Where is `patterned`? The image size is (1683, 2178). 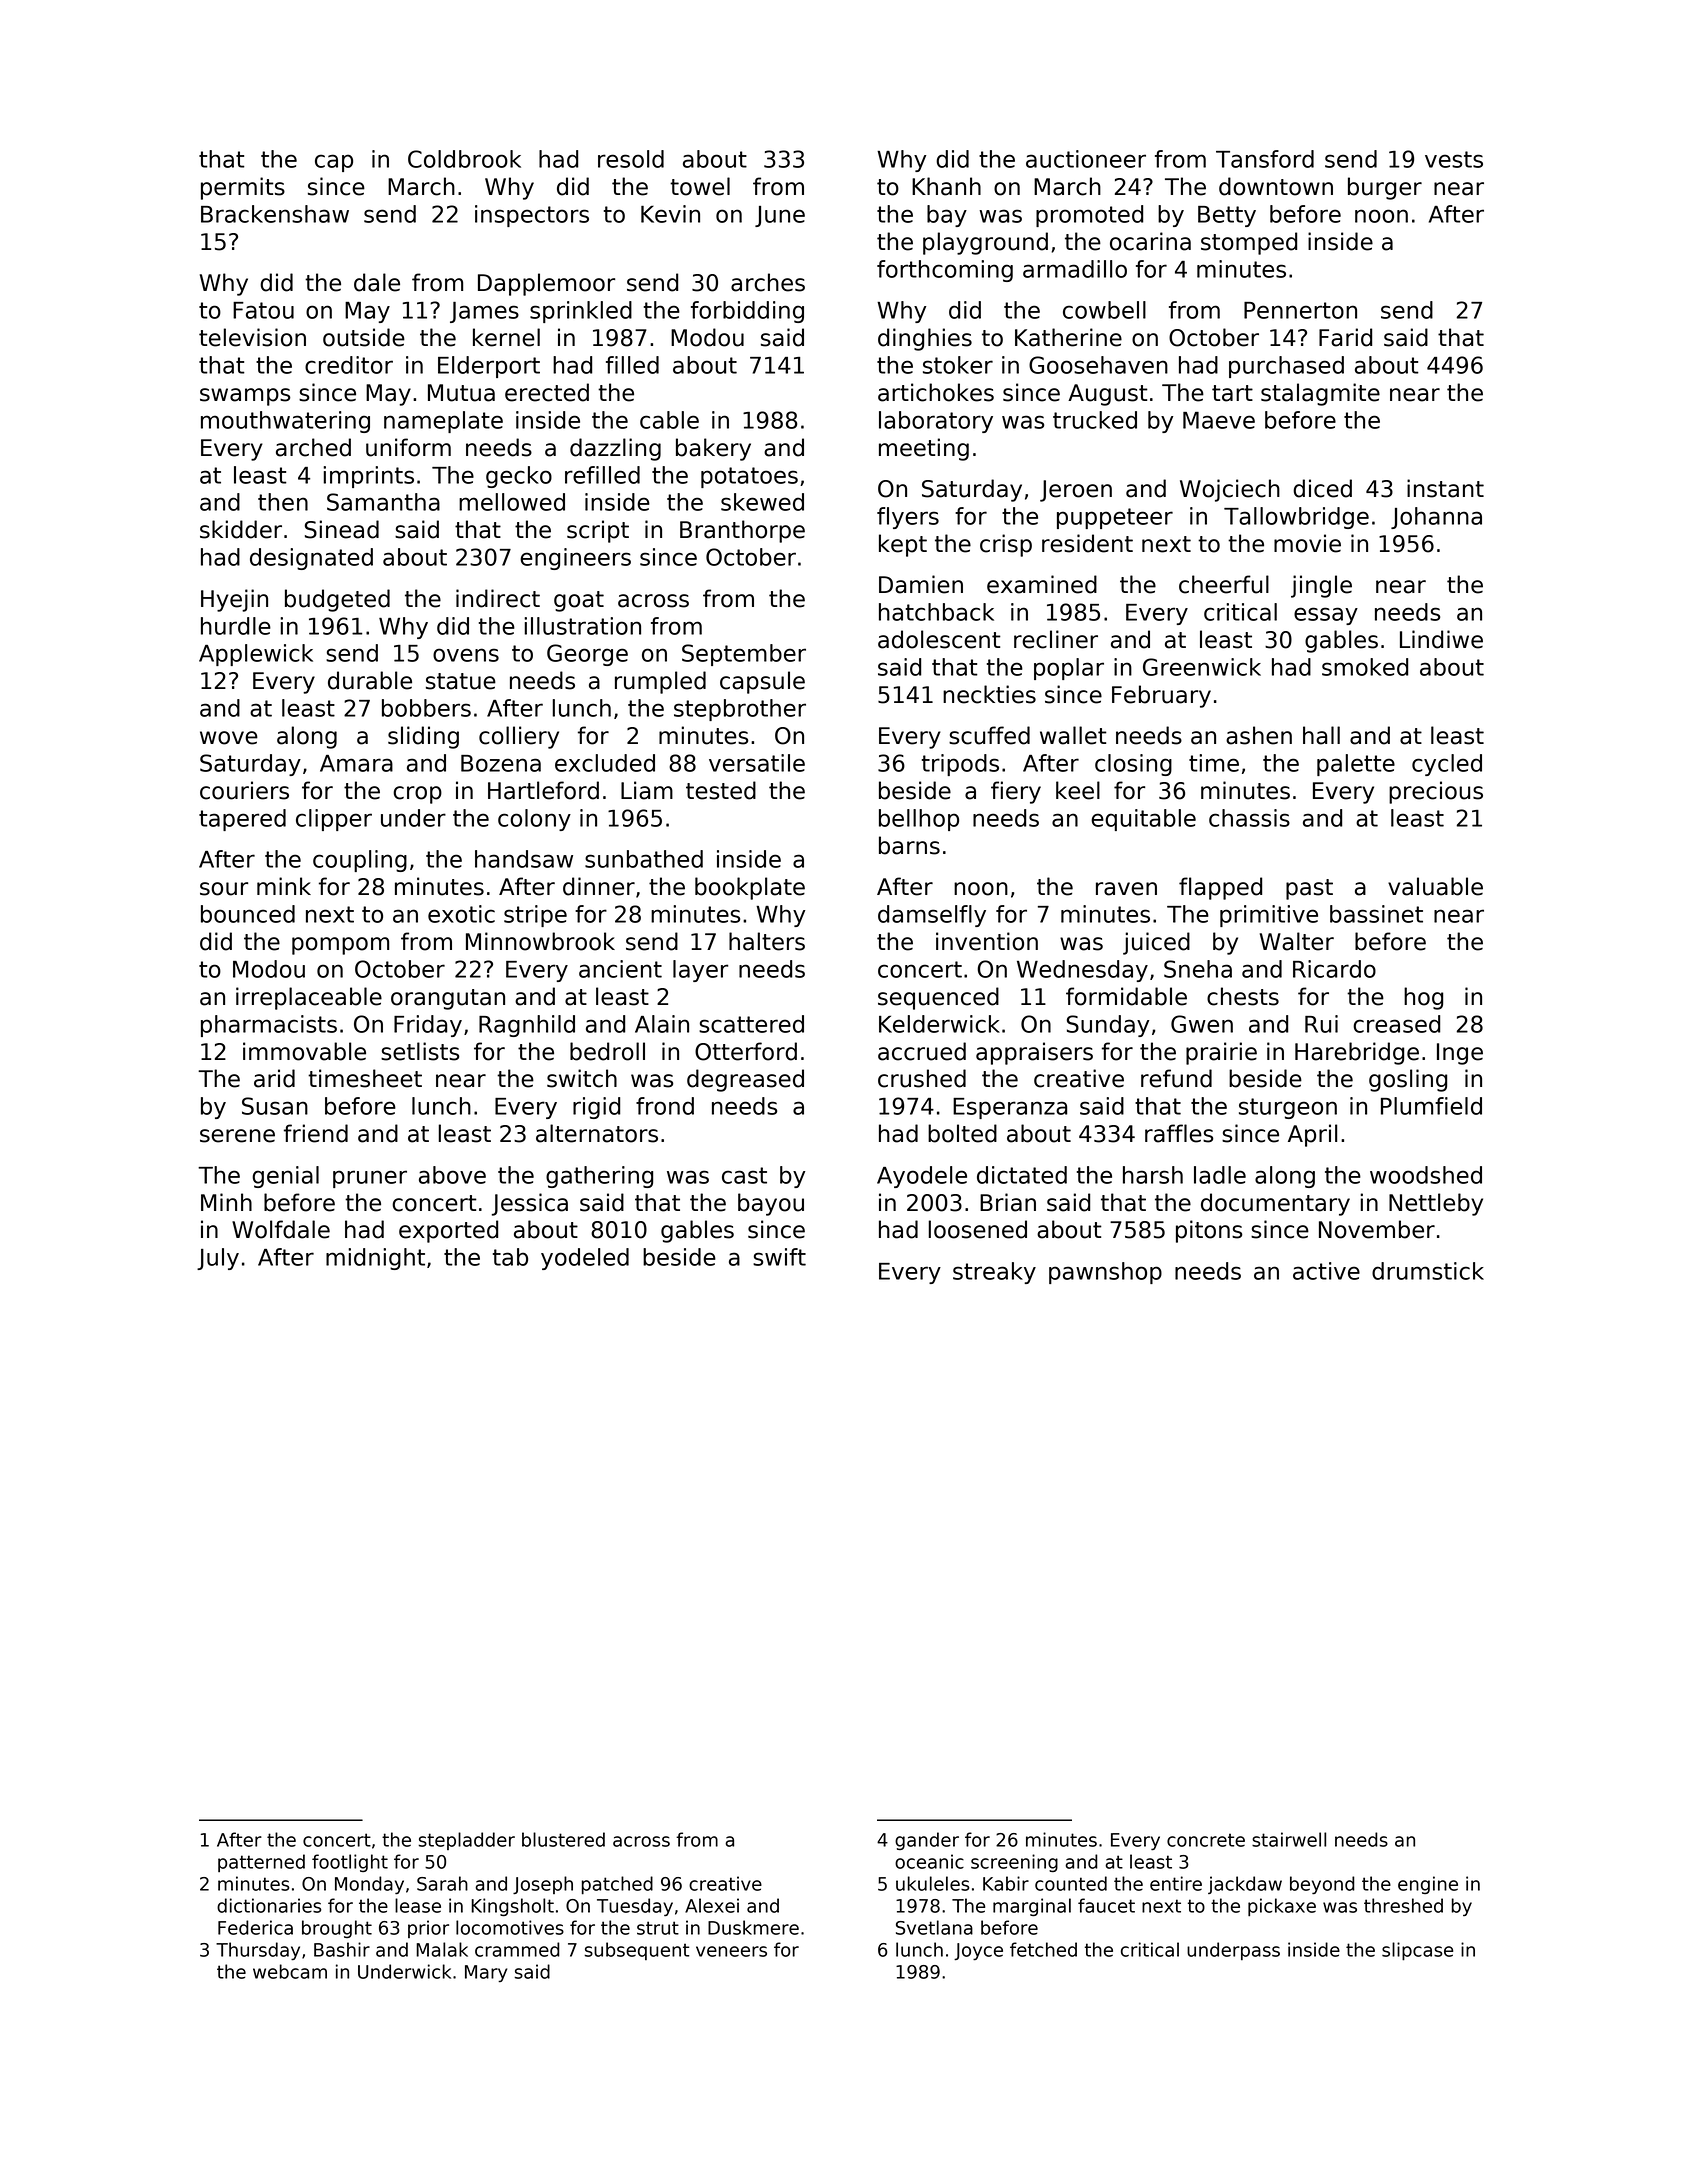
patterned is located at coordinates (261, 1863).
